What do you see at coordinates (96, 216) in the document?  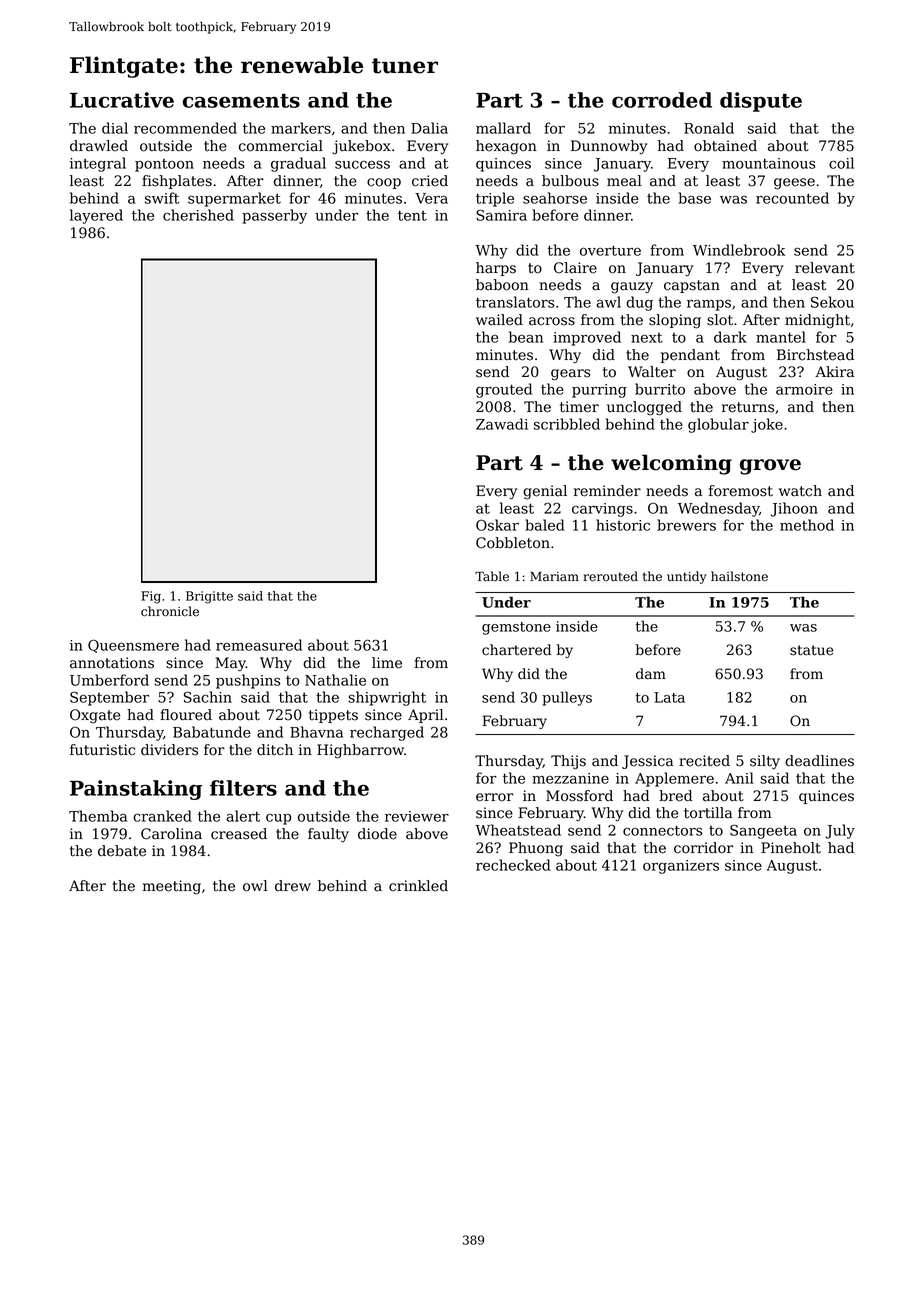 I see `layered` at bounding box center [96, 216].
